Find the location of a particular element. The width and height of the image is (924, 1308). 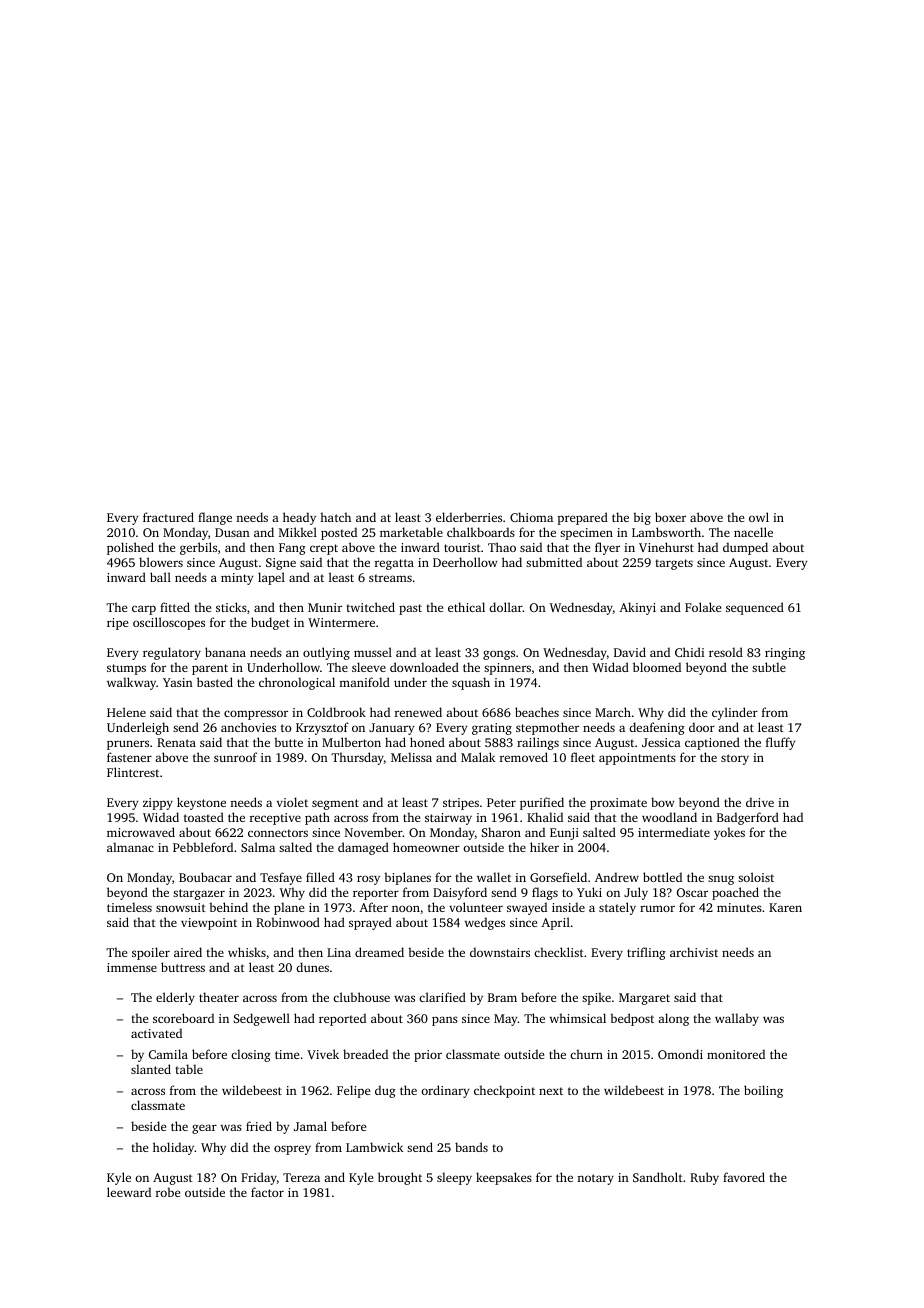

pruners is located at coordinates (128, 745).
